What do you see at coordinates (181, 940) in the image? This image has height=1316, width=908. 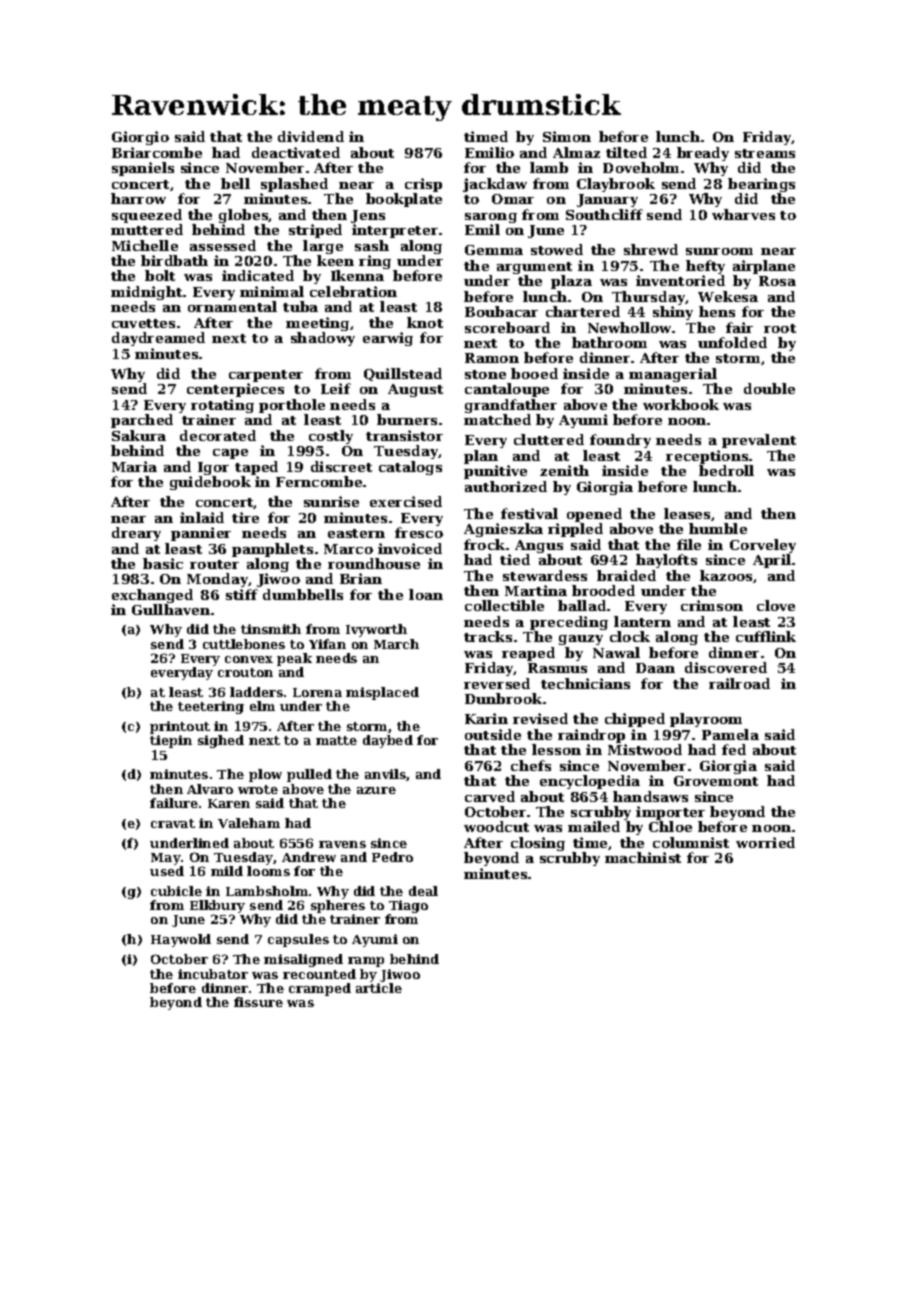 I see `Haywold` at bounding box center [181, 940].
